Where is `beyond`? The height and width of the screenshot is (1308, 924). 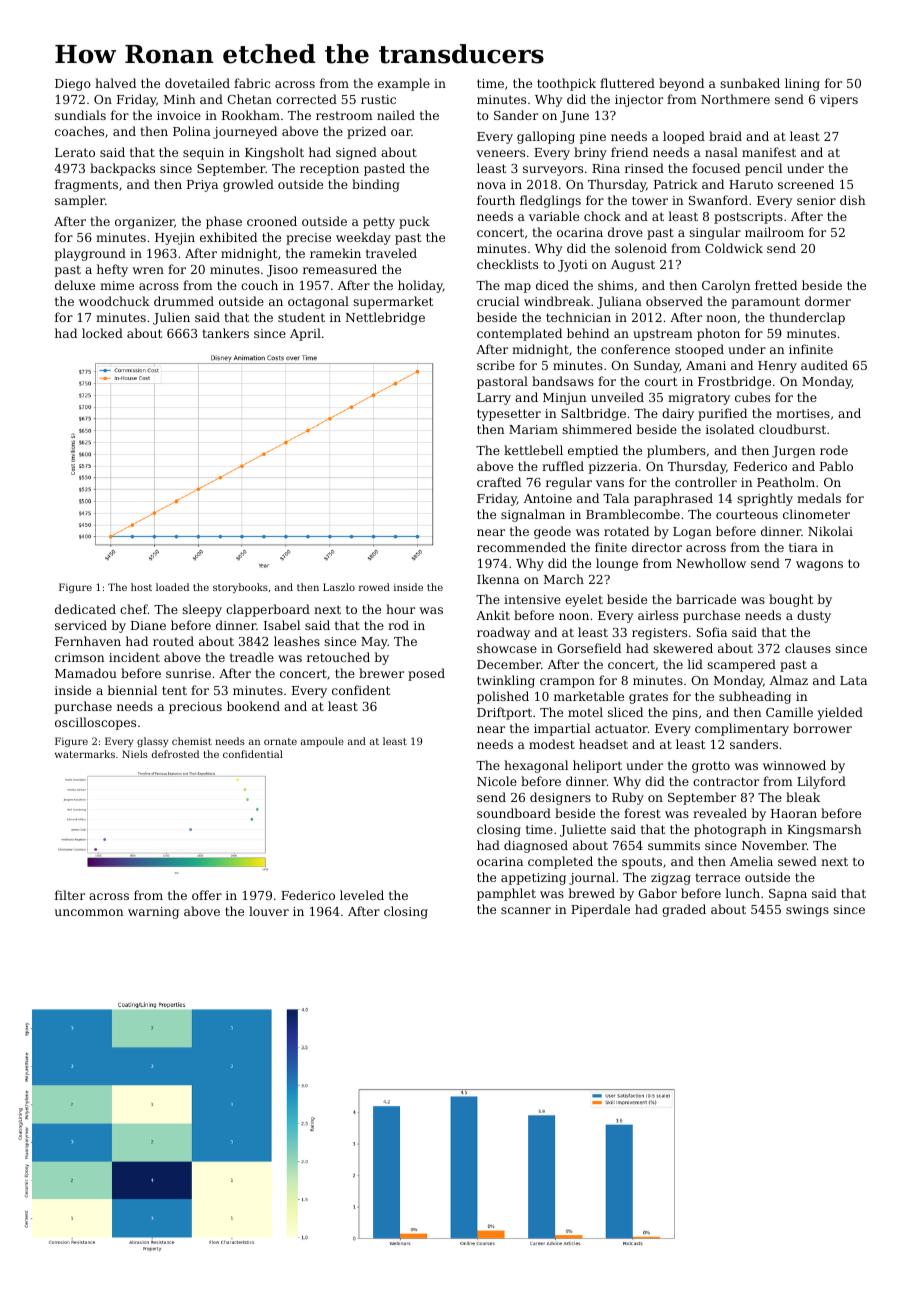
beyond is located at coordinates (681, 84).
